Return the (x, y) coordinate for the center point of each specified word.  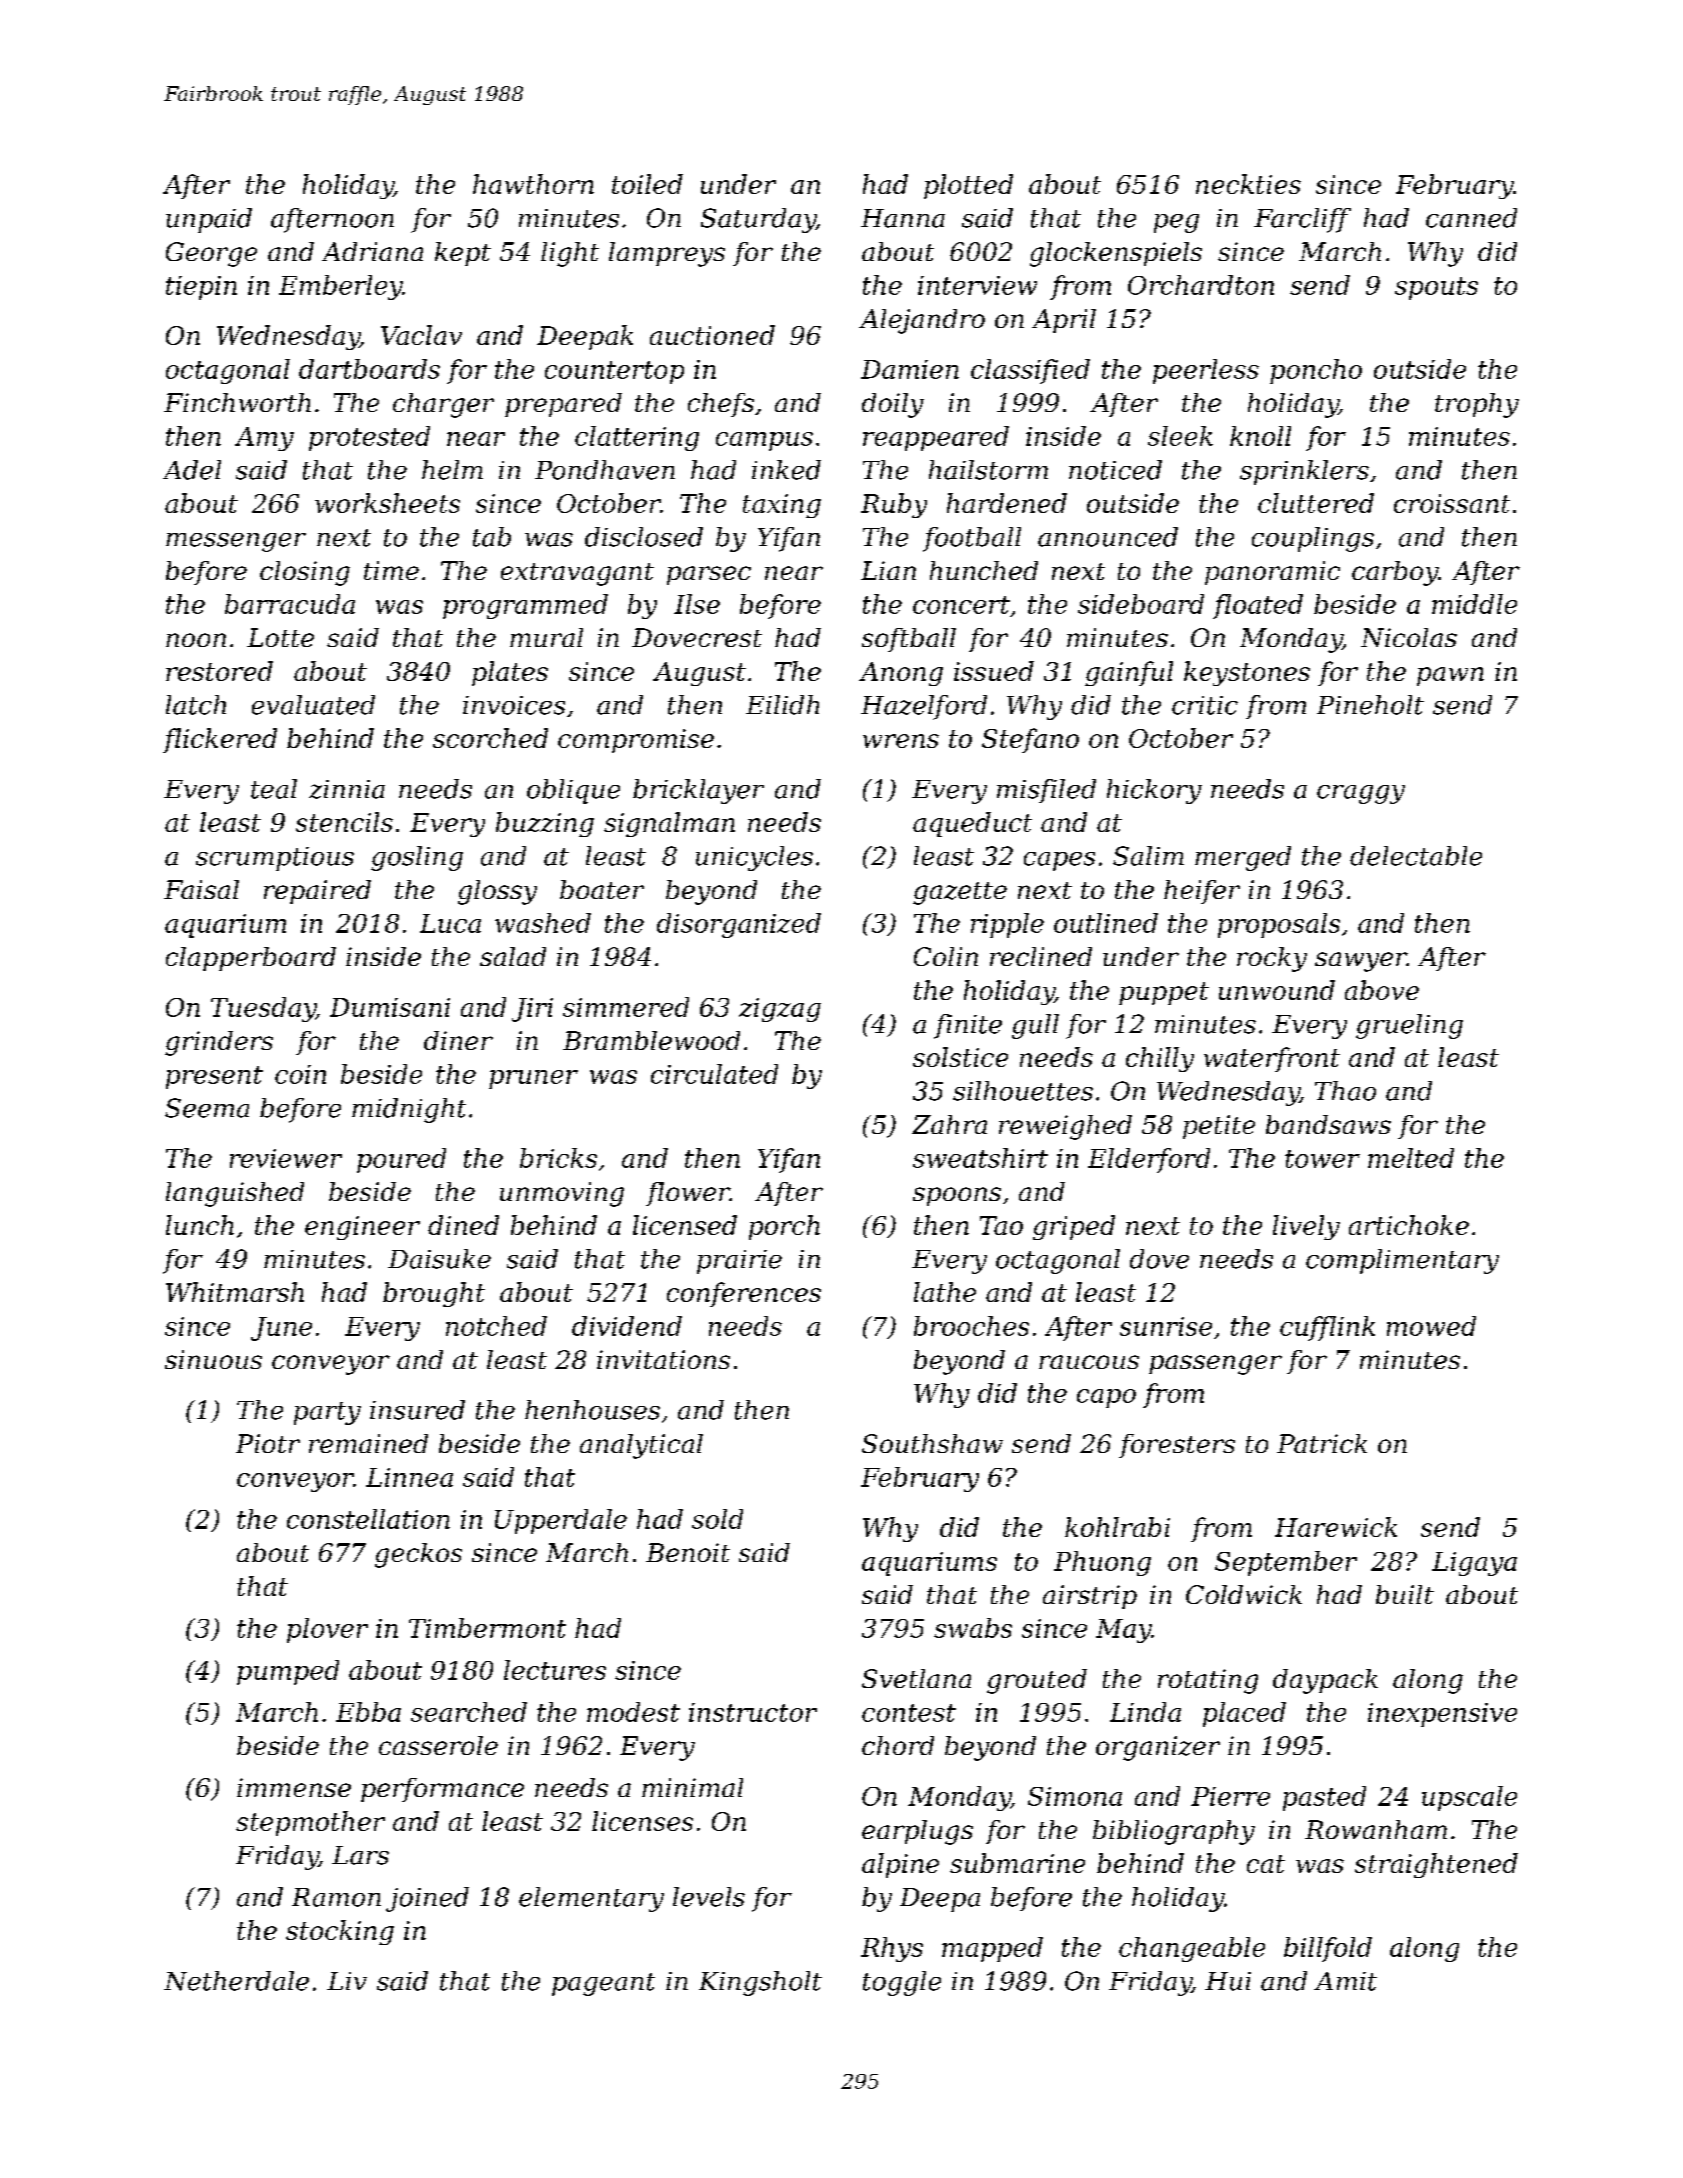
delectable (1416, 856)
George (211, 254)
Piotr (268, 1443)
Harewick (1336, 1527)
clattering (637, 438)
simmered (626, 1007)
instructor (753, 1712)
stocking (340, 1932)
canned (1471, 218)
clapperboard (251, 959)
